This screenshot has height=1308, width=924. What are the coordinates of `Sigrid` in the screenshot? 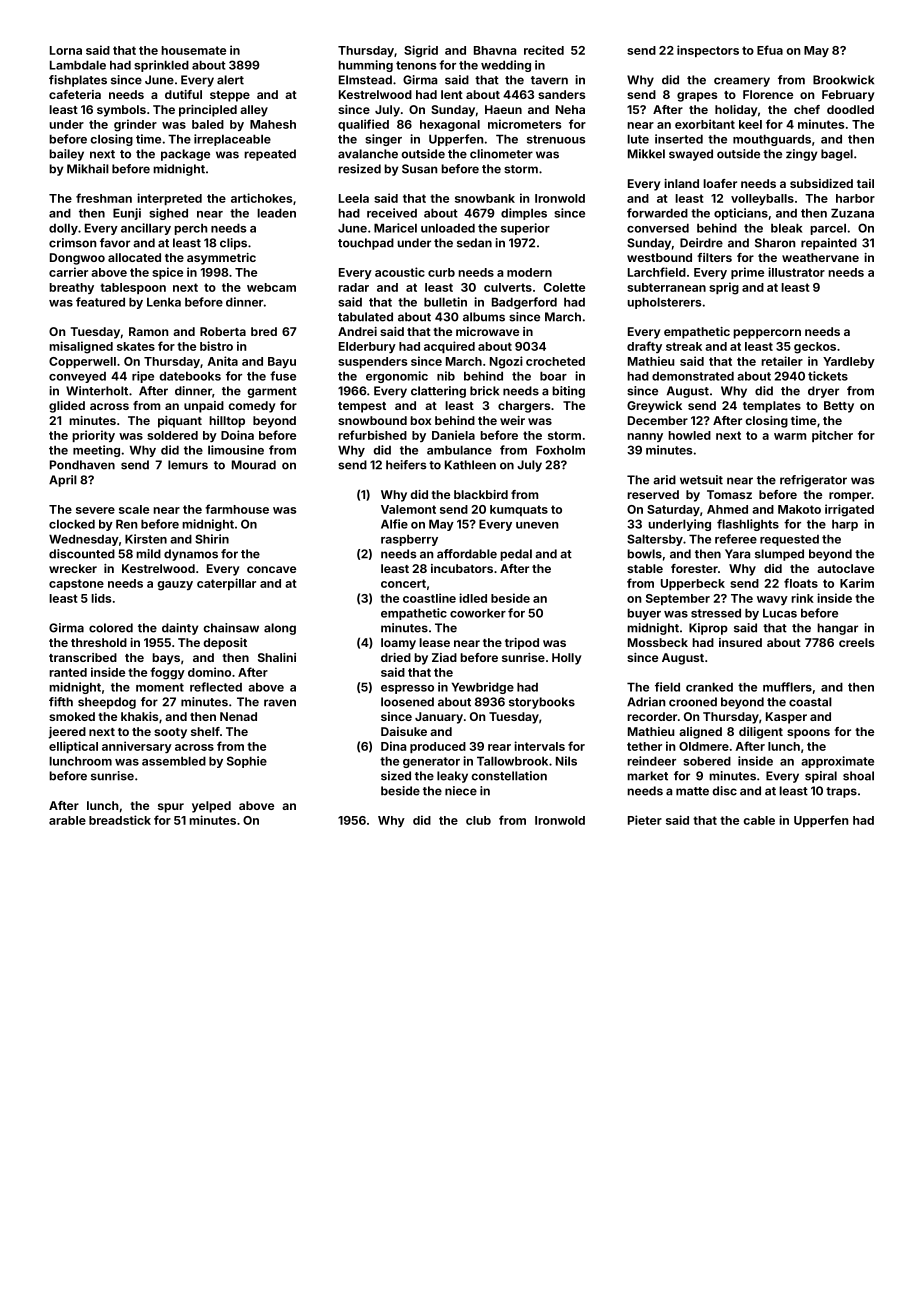 It's located at (421, 51).
